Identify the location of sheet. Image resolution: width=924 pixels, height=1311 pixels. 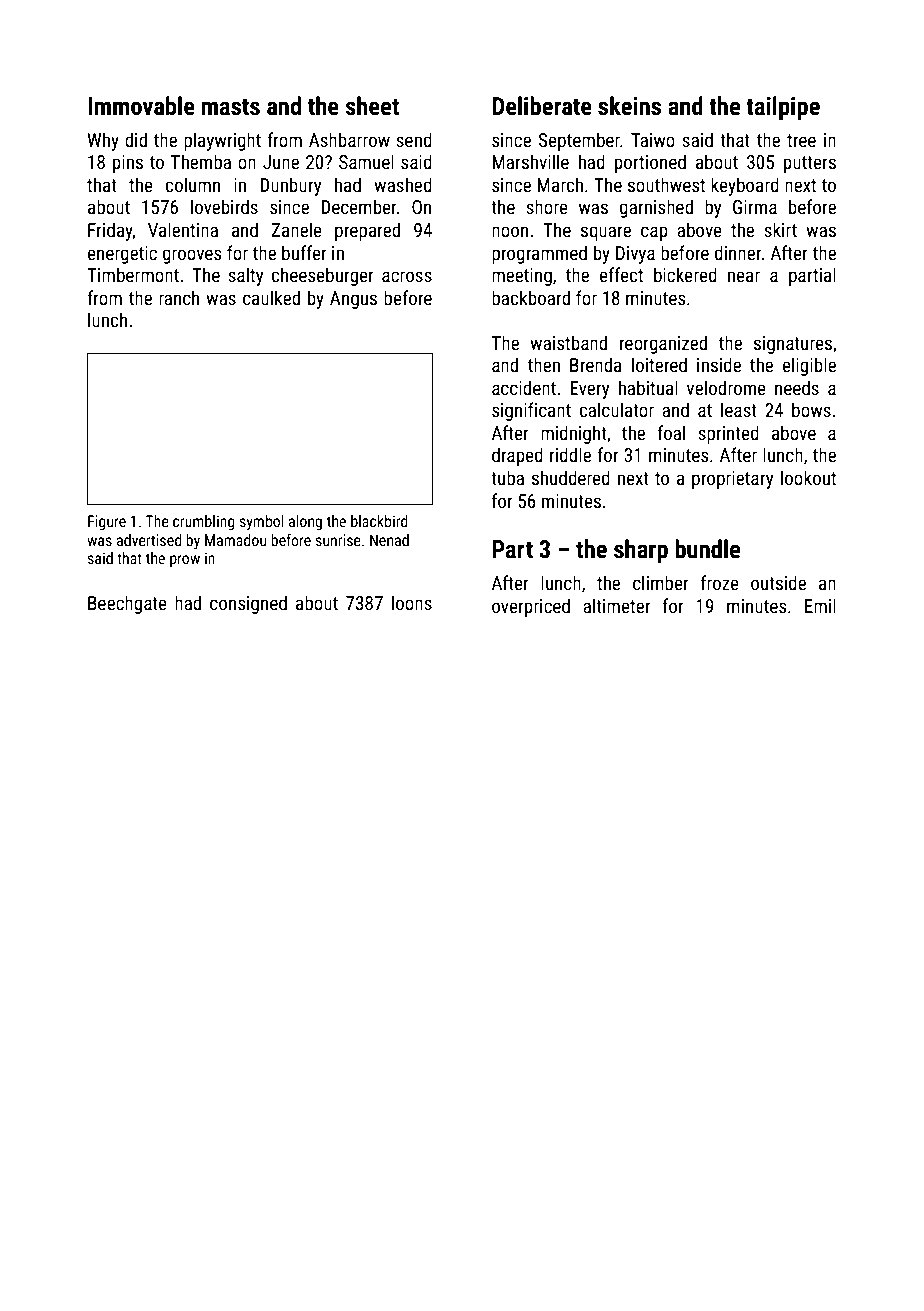
(372, 106).
